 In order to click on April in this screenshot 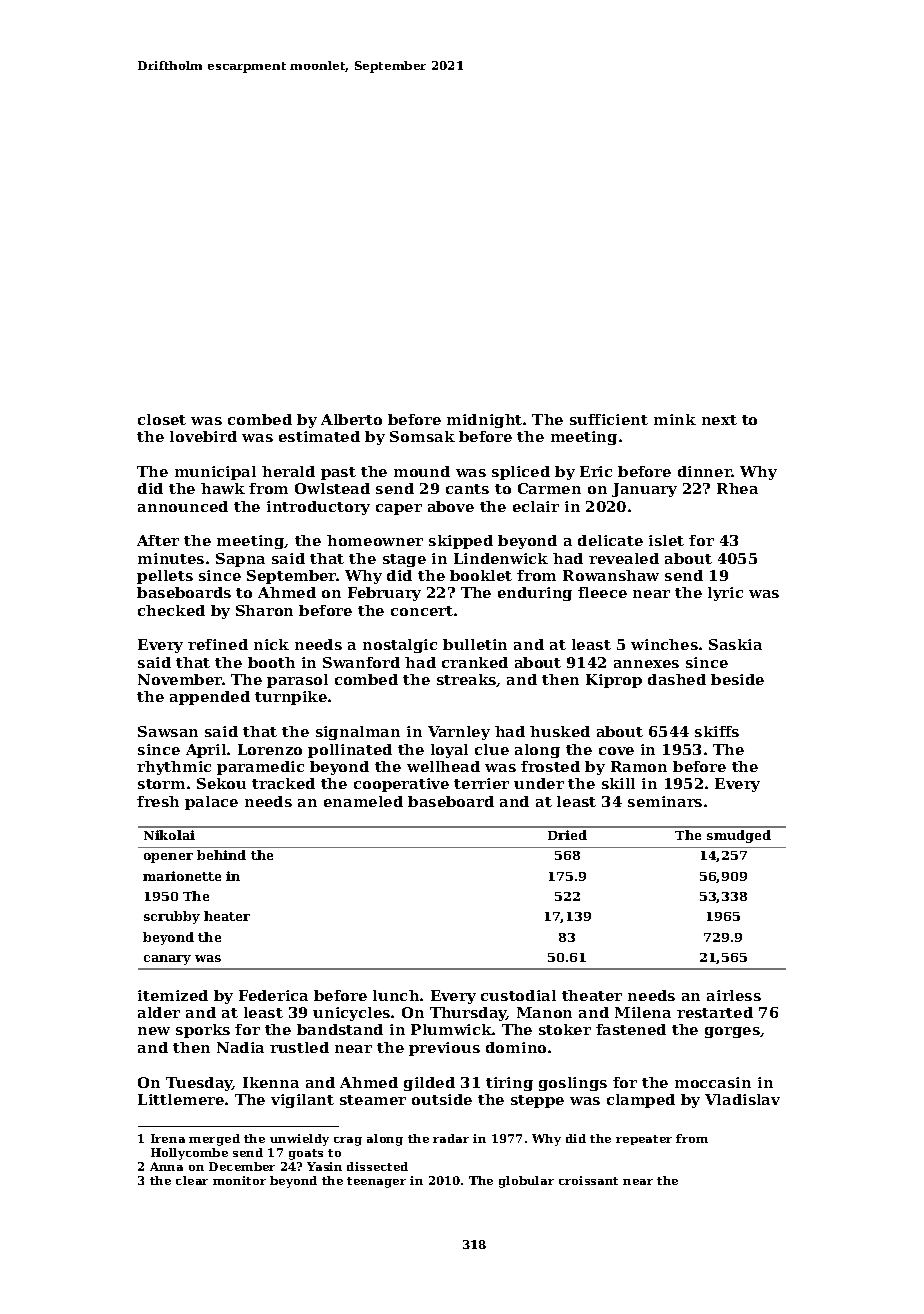, I will do `click(206, 751)`.
